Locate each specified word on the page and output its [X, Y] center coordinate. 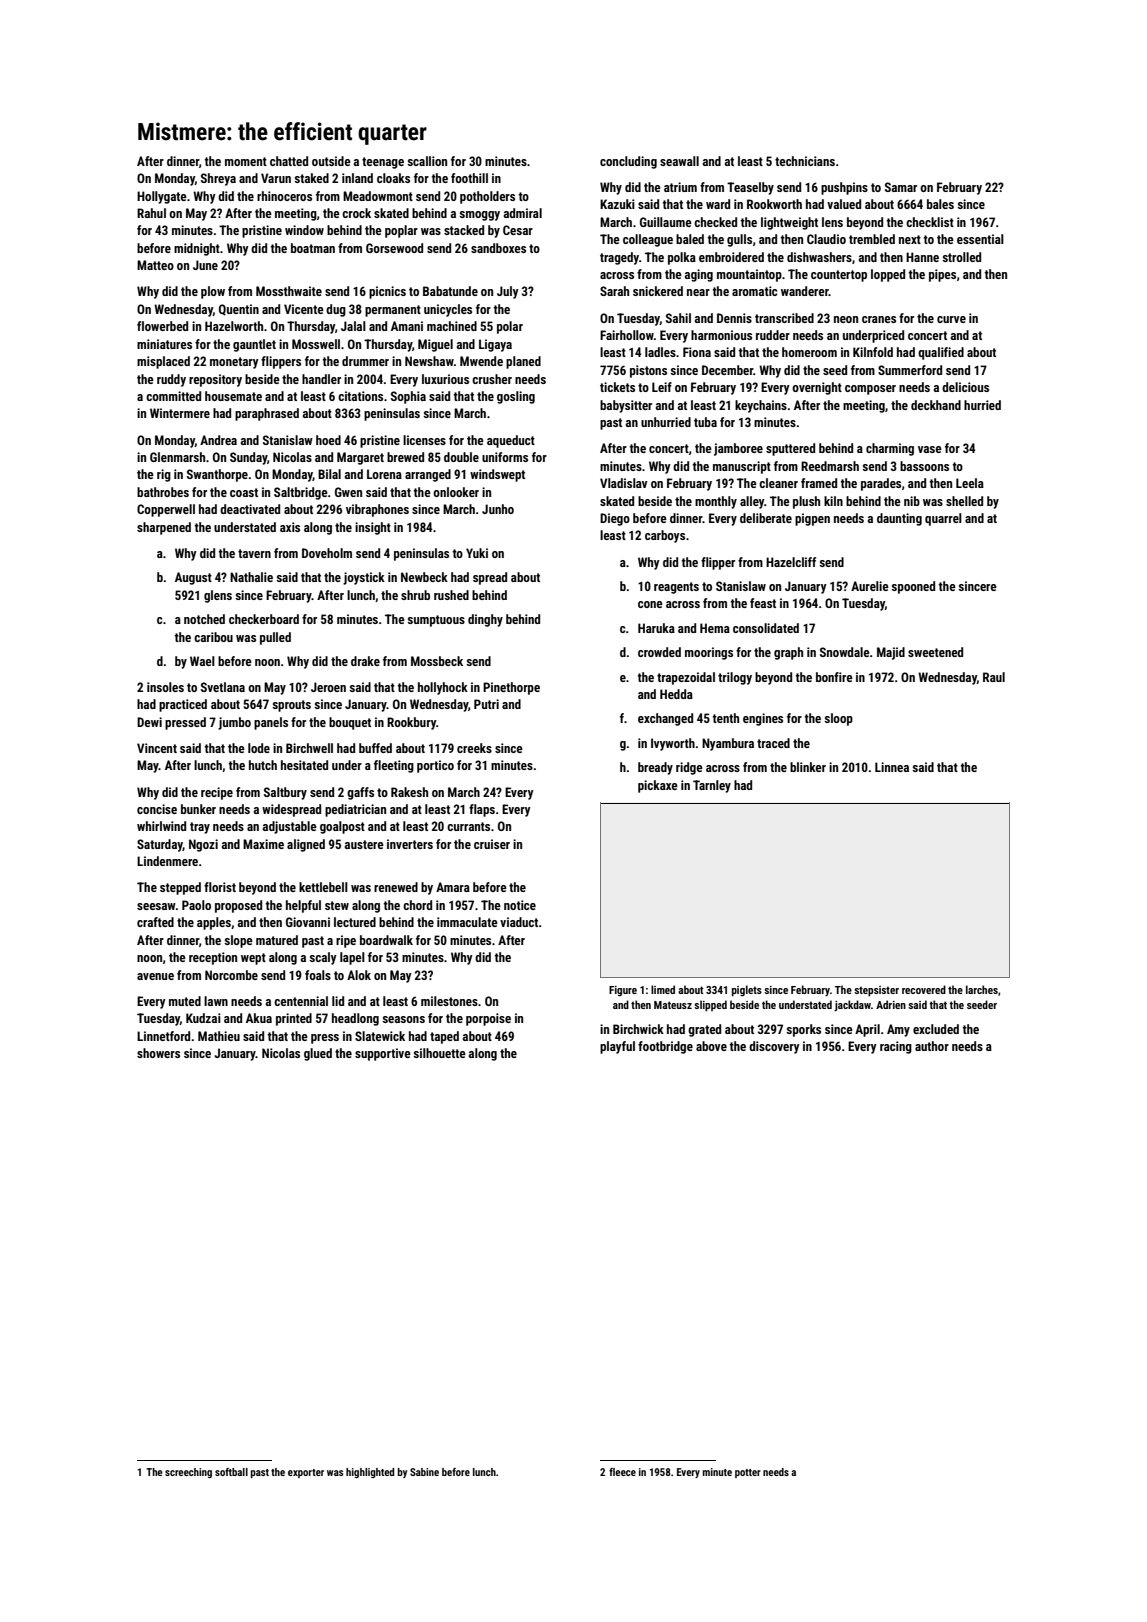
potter [748, 1473]
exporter [306, 1473]
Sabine [424, 1472]
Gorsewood [394, 248]
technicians [805, 161]
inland [357, 178]
